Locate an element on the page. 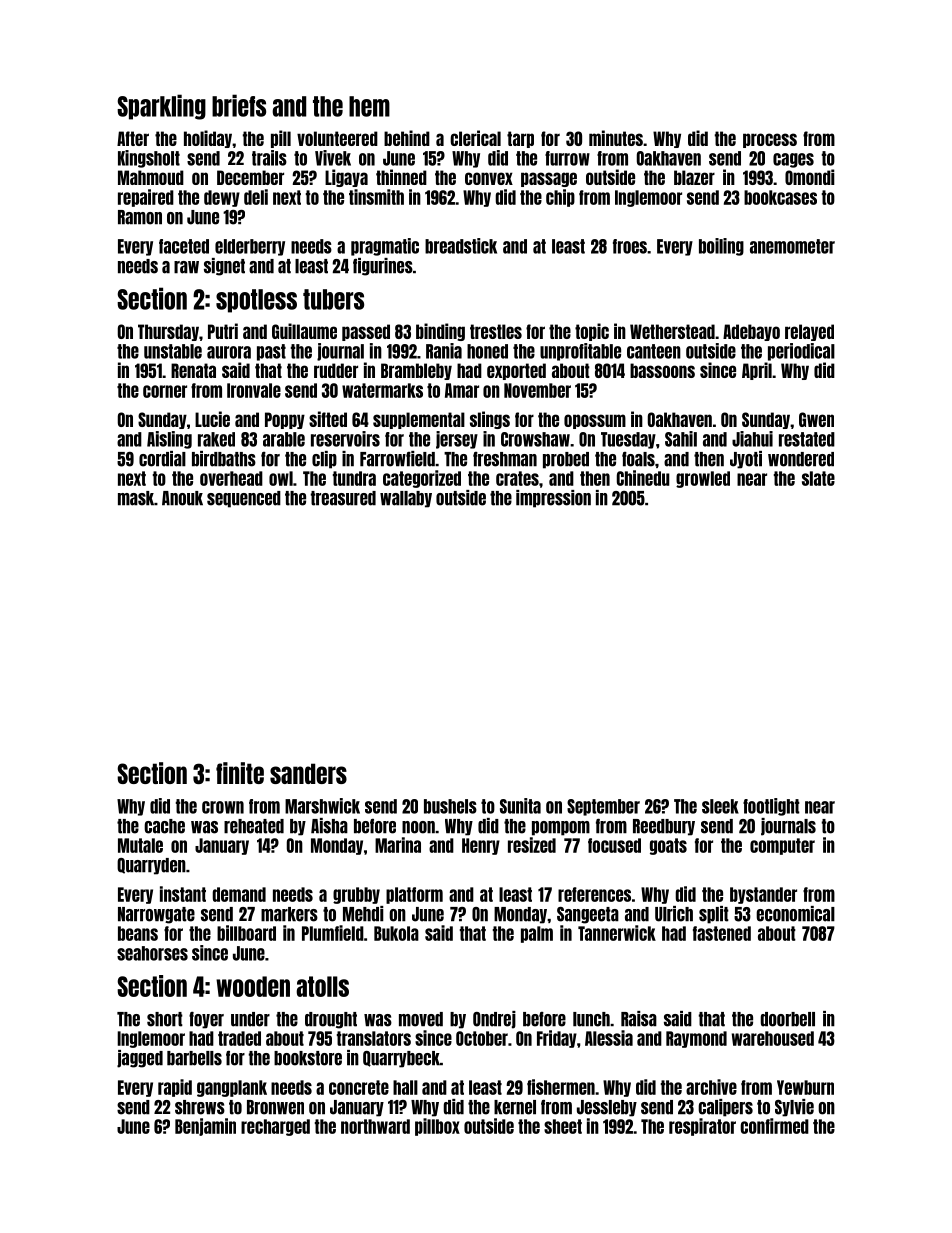 The width and height of the page is (952, 1233). jagged is located at coordinates (140, 1059).
